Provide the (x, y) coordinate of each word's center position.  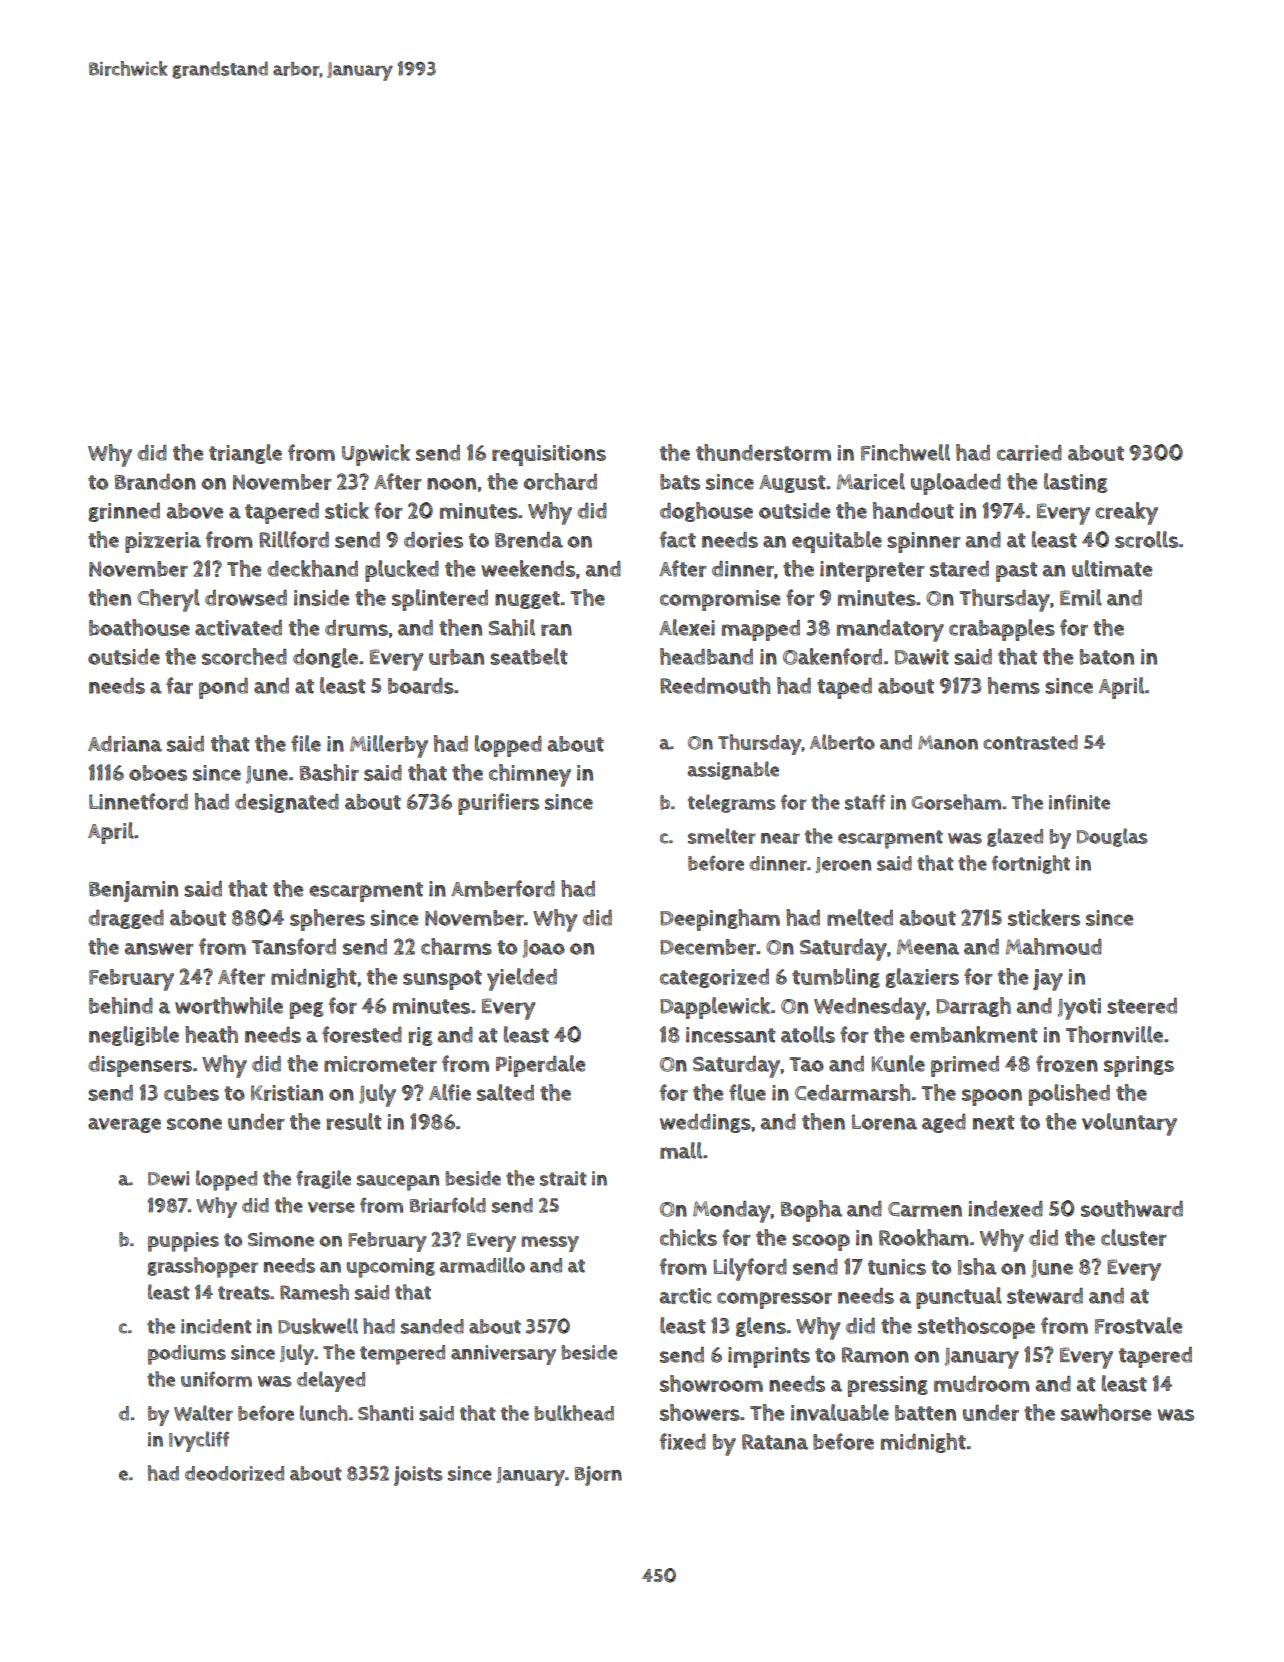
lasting (1076, 483)
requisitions (549, 455)
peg (307, 1010)
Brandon (155, 482)
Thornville (1114, 1034)
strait (563, 1178)
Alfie (450, 1092)
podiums (187, 1355)
